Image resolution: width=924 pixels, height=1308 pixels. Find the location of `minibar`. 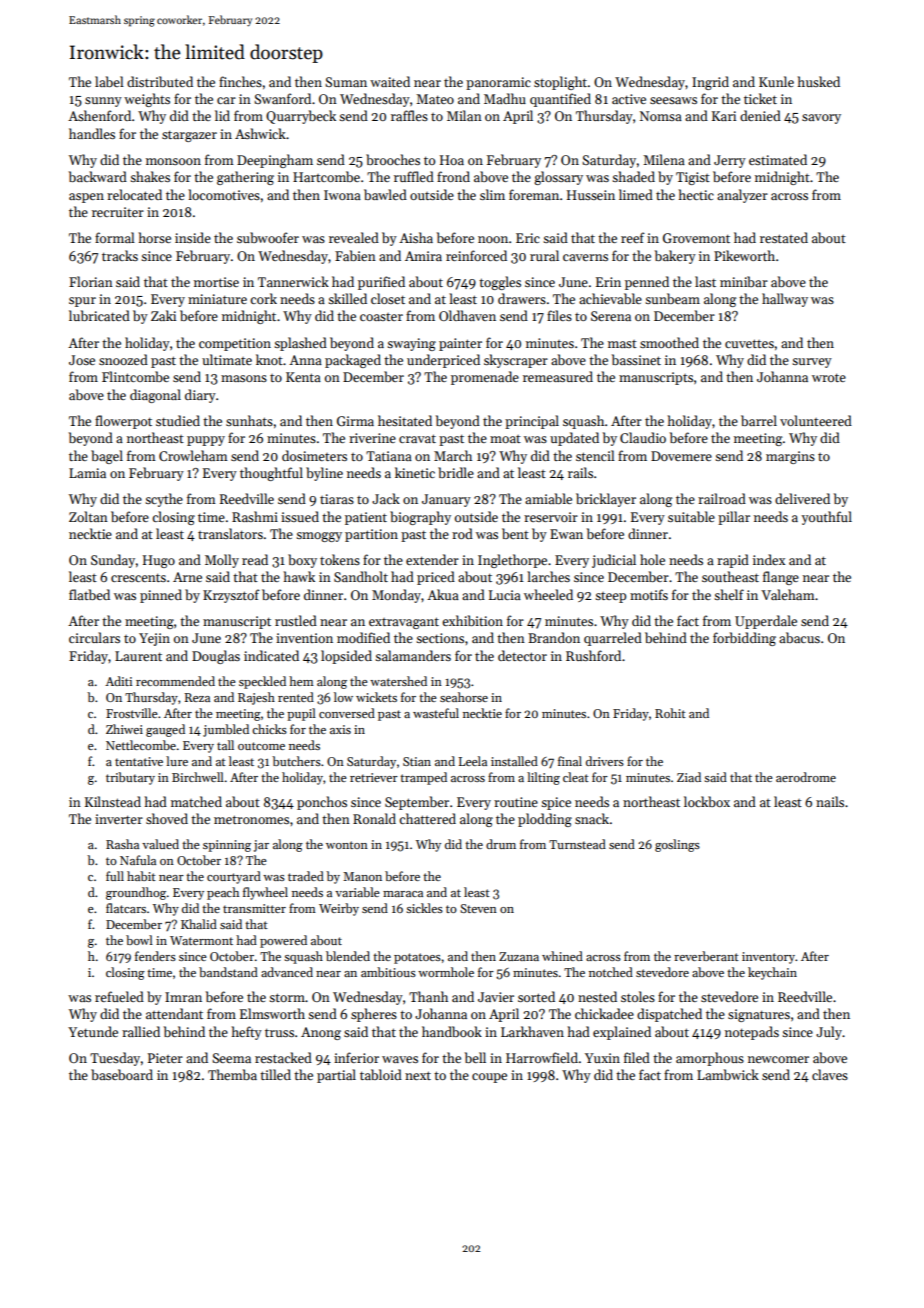

minibar is located at coordinates (744, 281).
